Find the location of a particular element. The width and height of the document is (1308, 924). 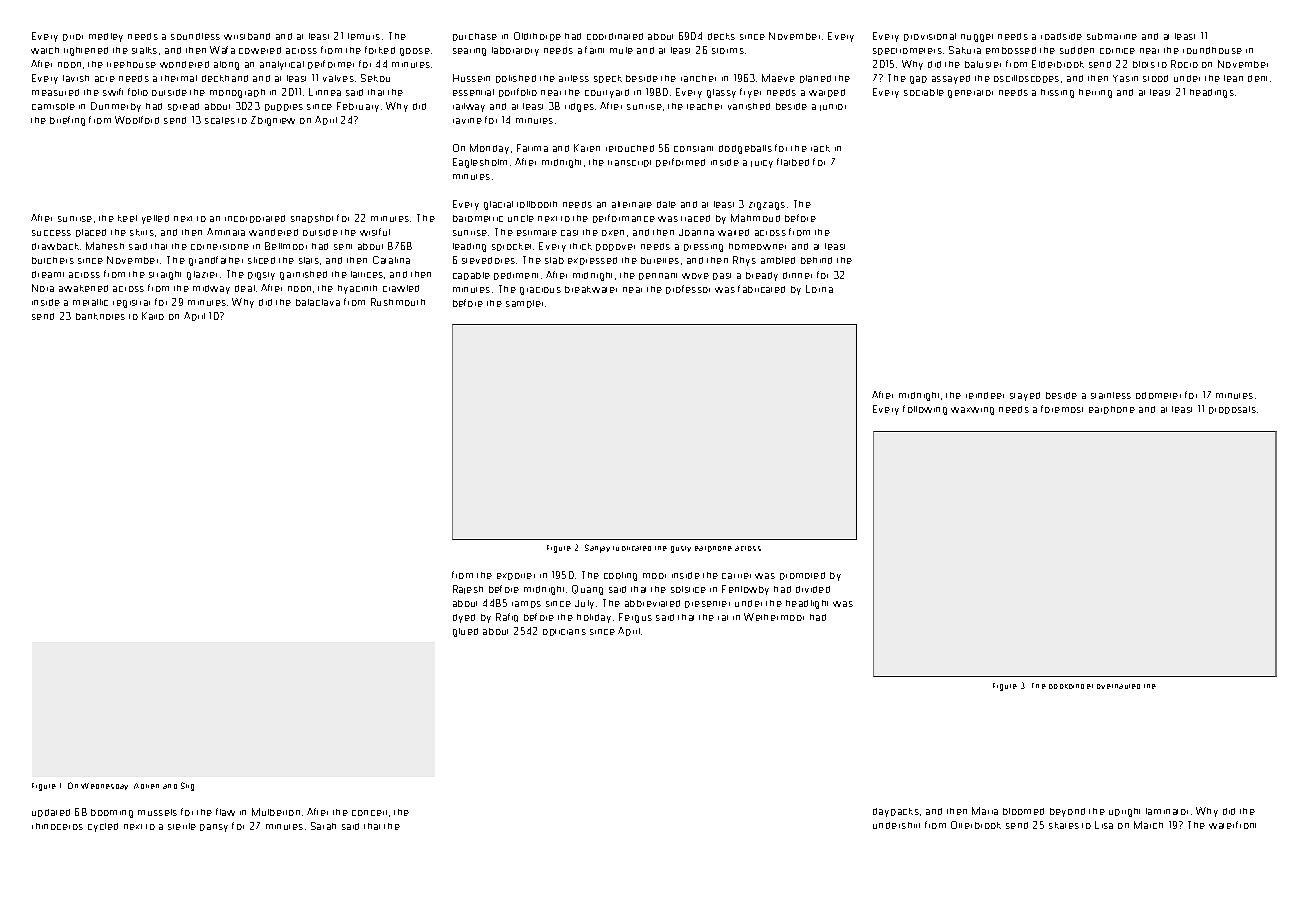

fabricated is located at coordinates (761, 289).
